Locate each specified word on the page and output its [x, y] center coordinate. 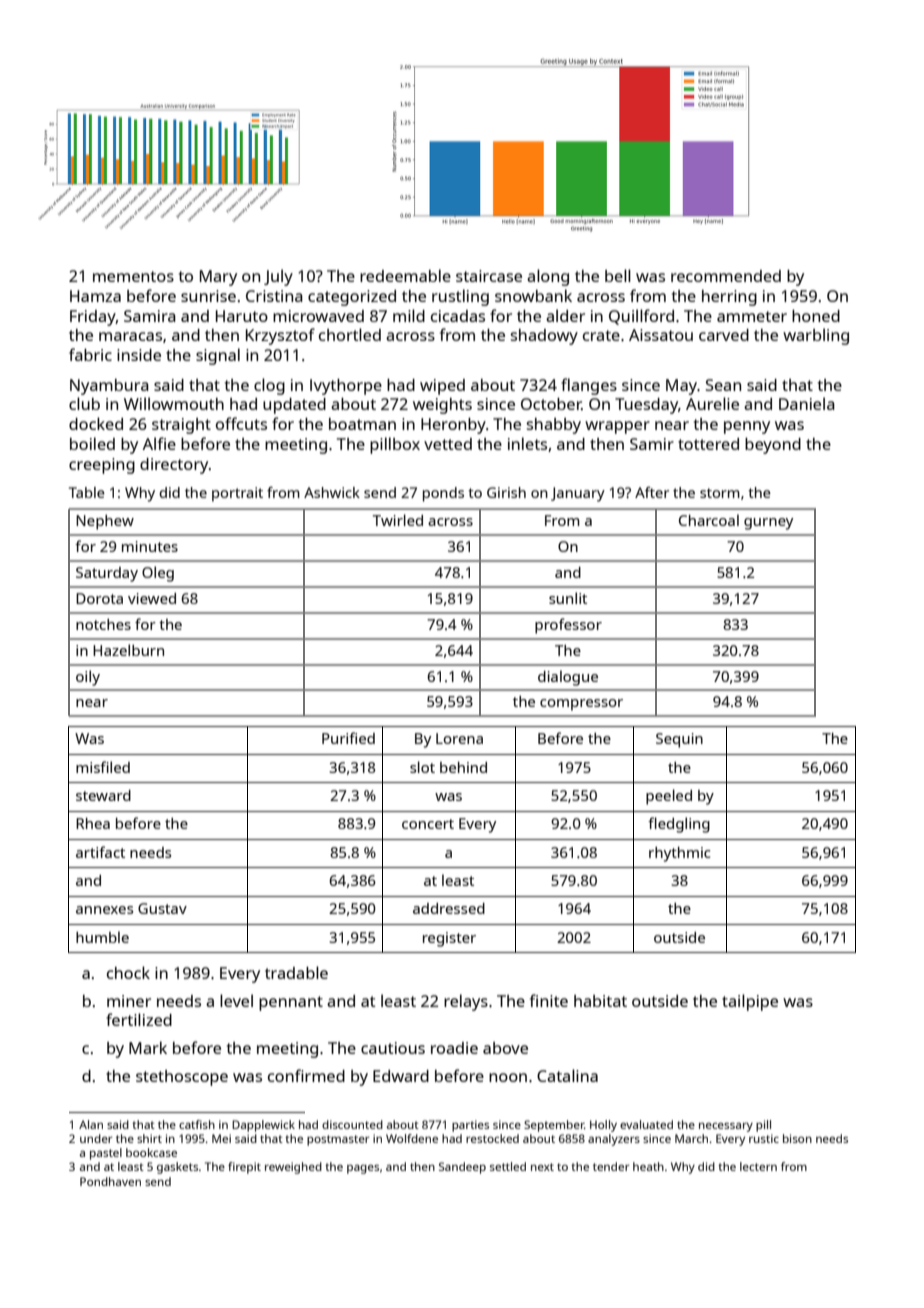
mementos [133, 276]
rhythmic [679, 854]
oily [88, 678]
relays [466, 1002]
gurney [768, 524]
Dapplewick [263, 1126]
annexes [104, 910]
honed [816, 316]
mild [409, 315]
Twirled [398, 520]
